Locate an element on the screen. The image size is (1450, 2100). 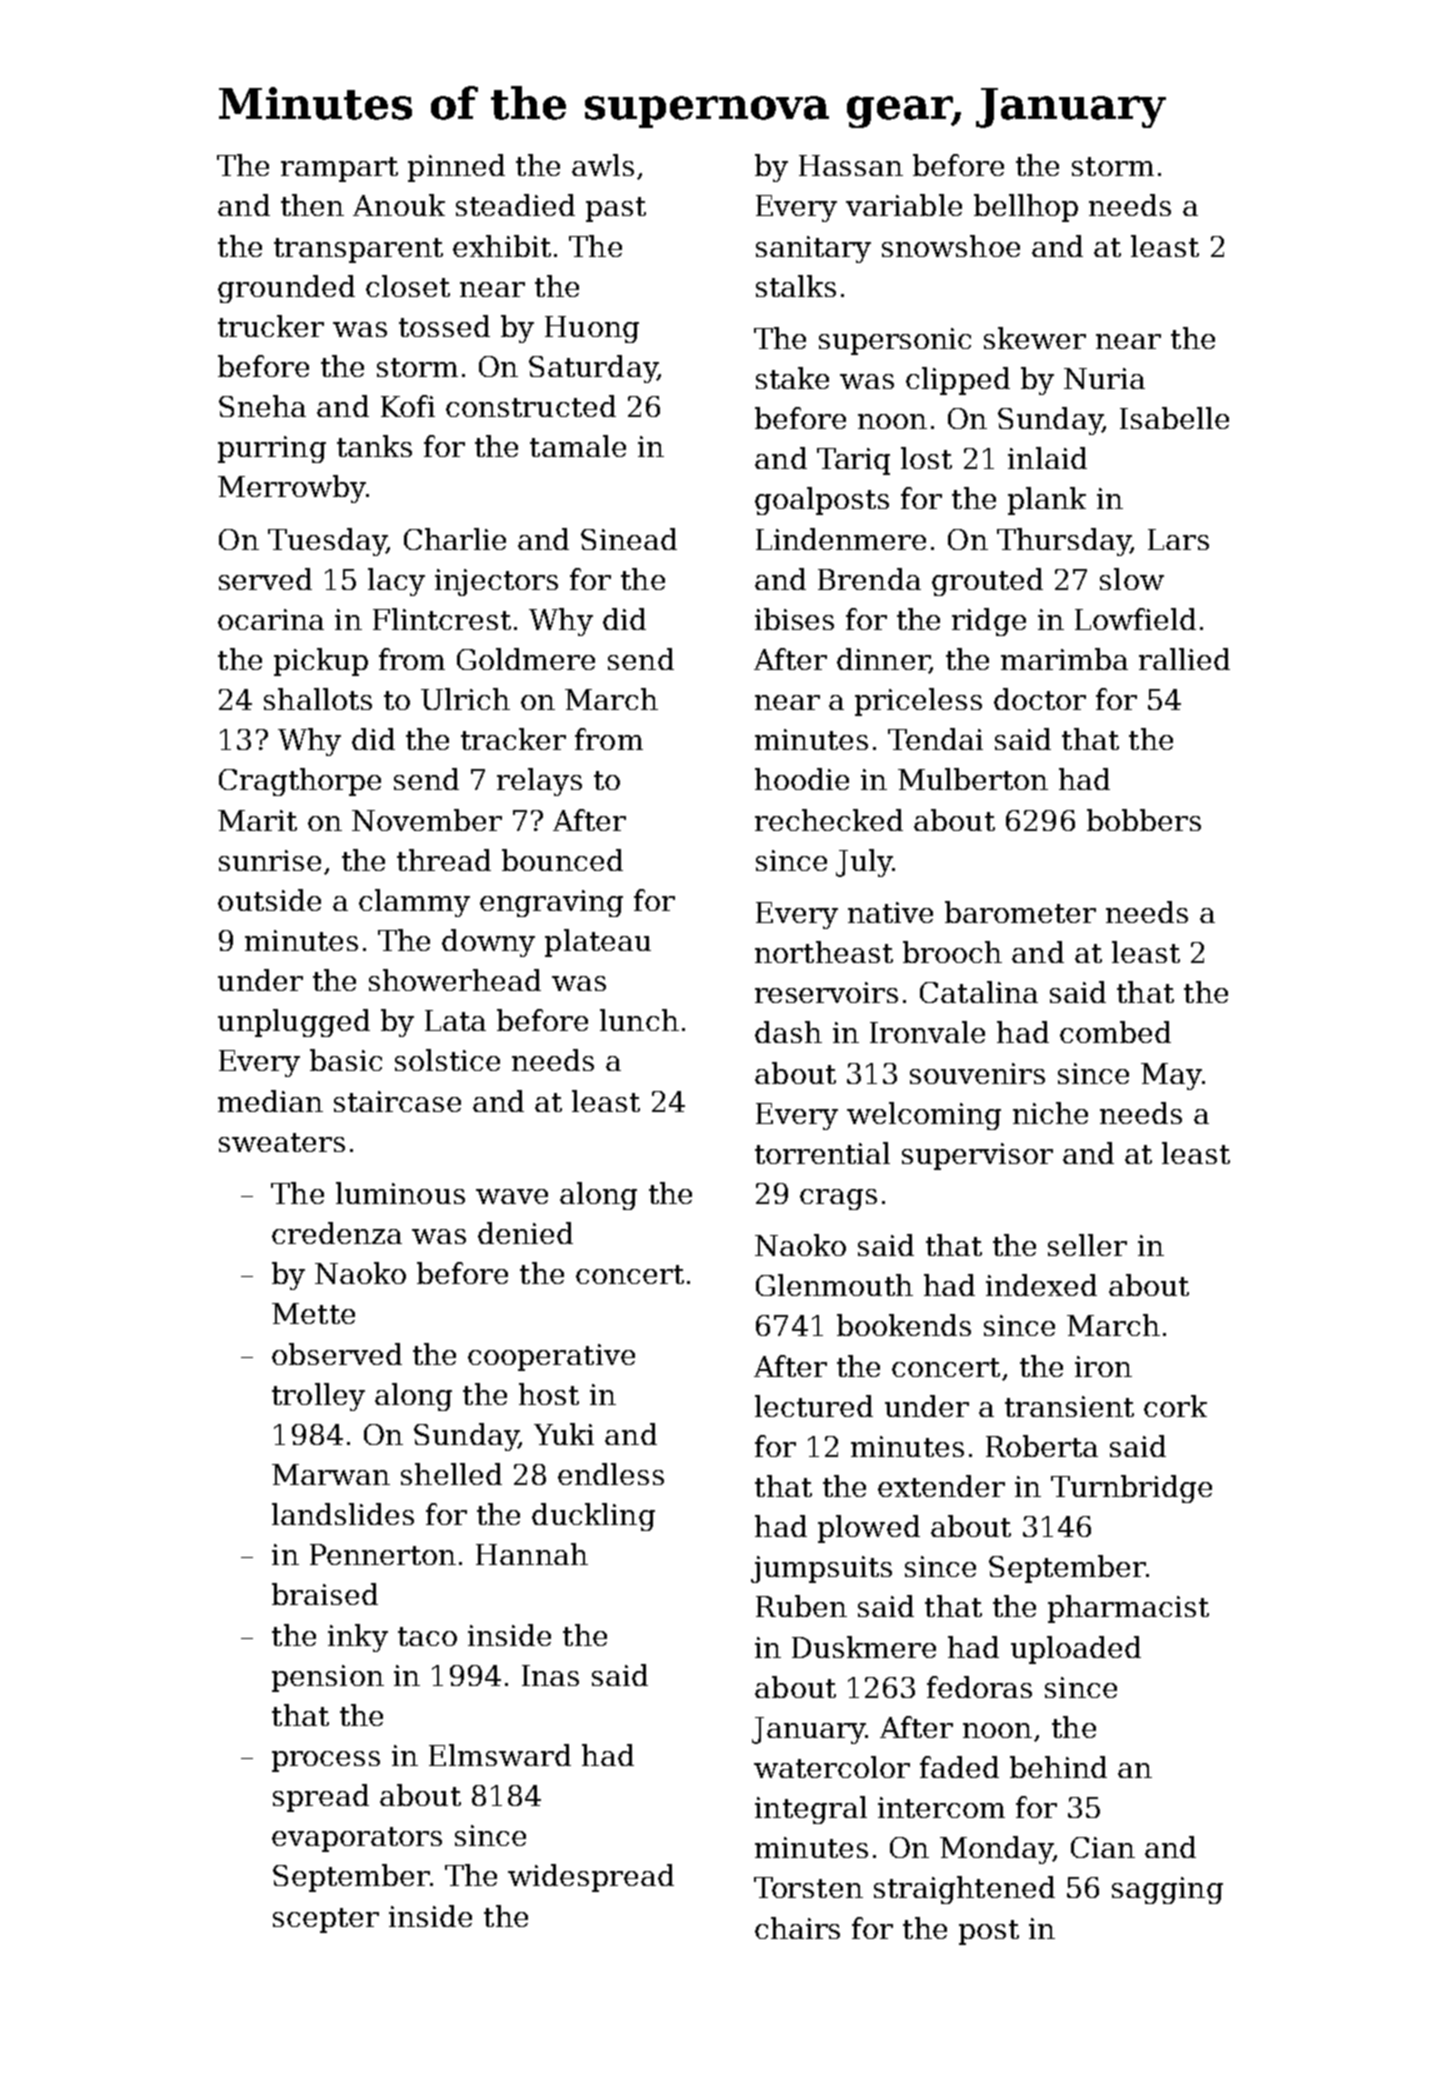
trolley is located at coordinates (318, 1397).
